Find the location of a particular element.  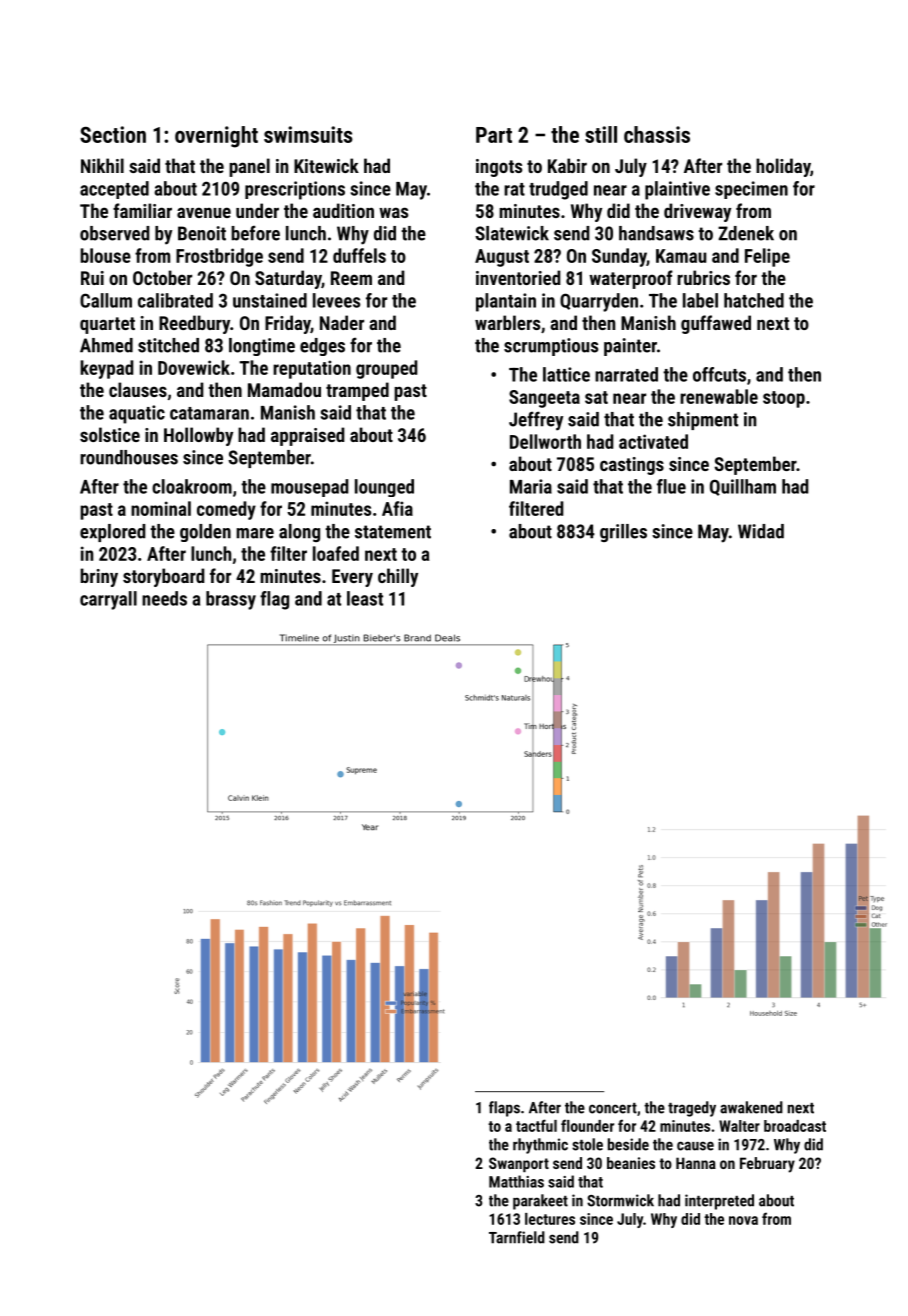

needs is located at coordinates (164, 598).
